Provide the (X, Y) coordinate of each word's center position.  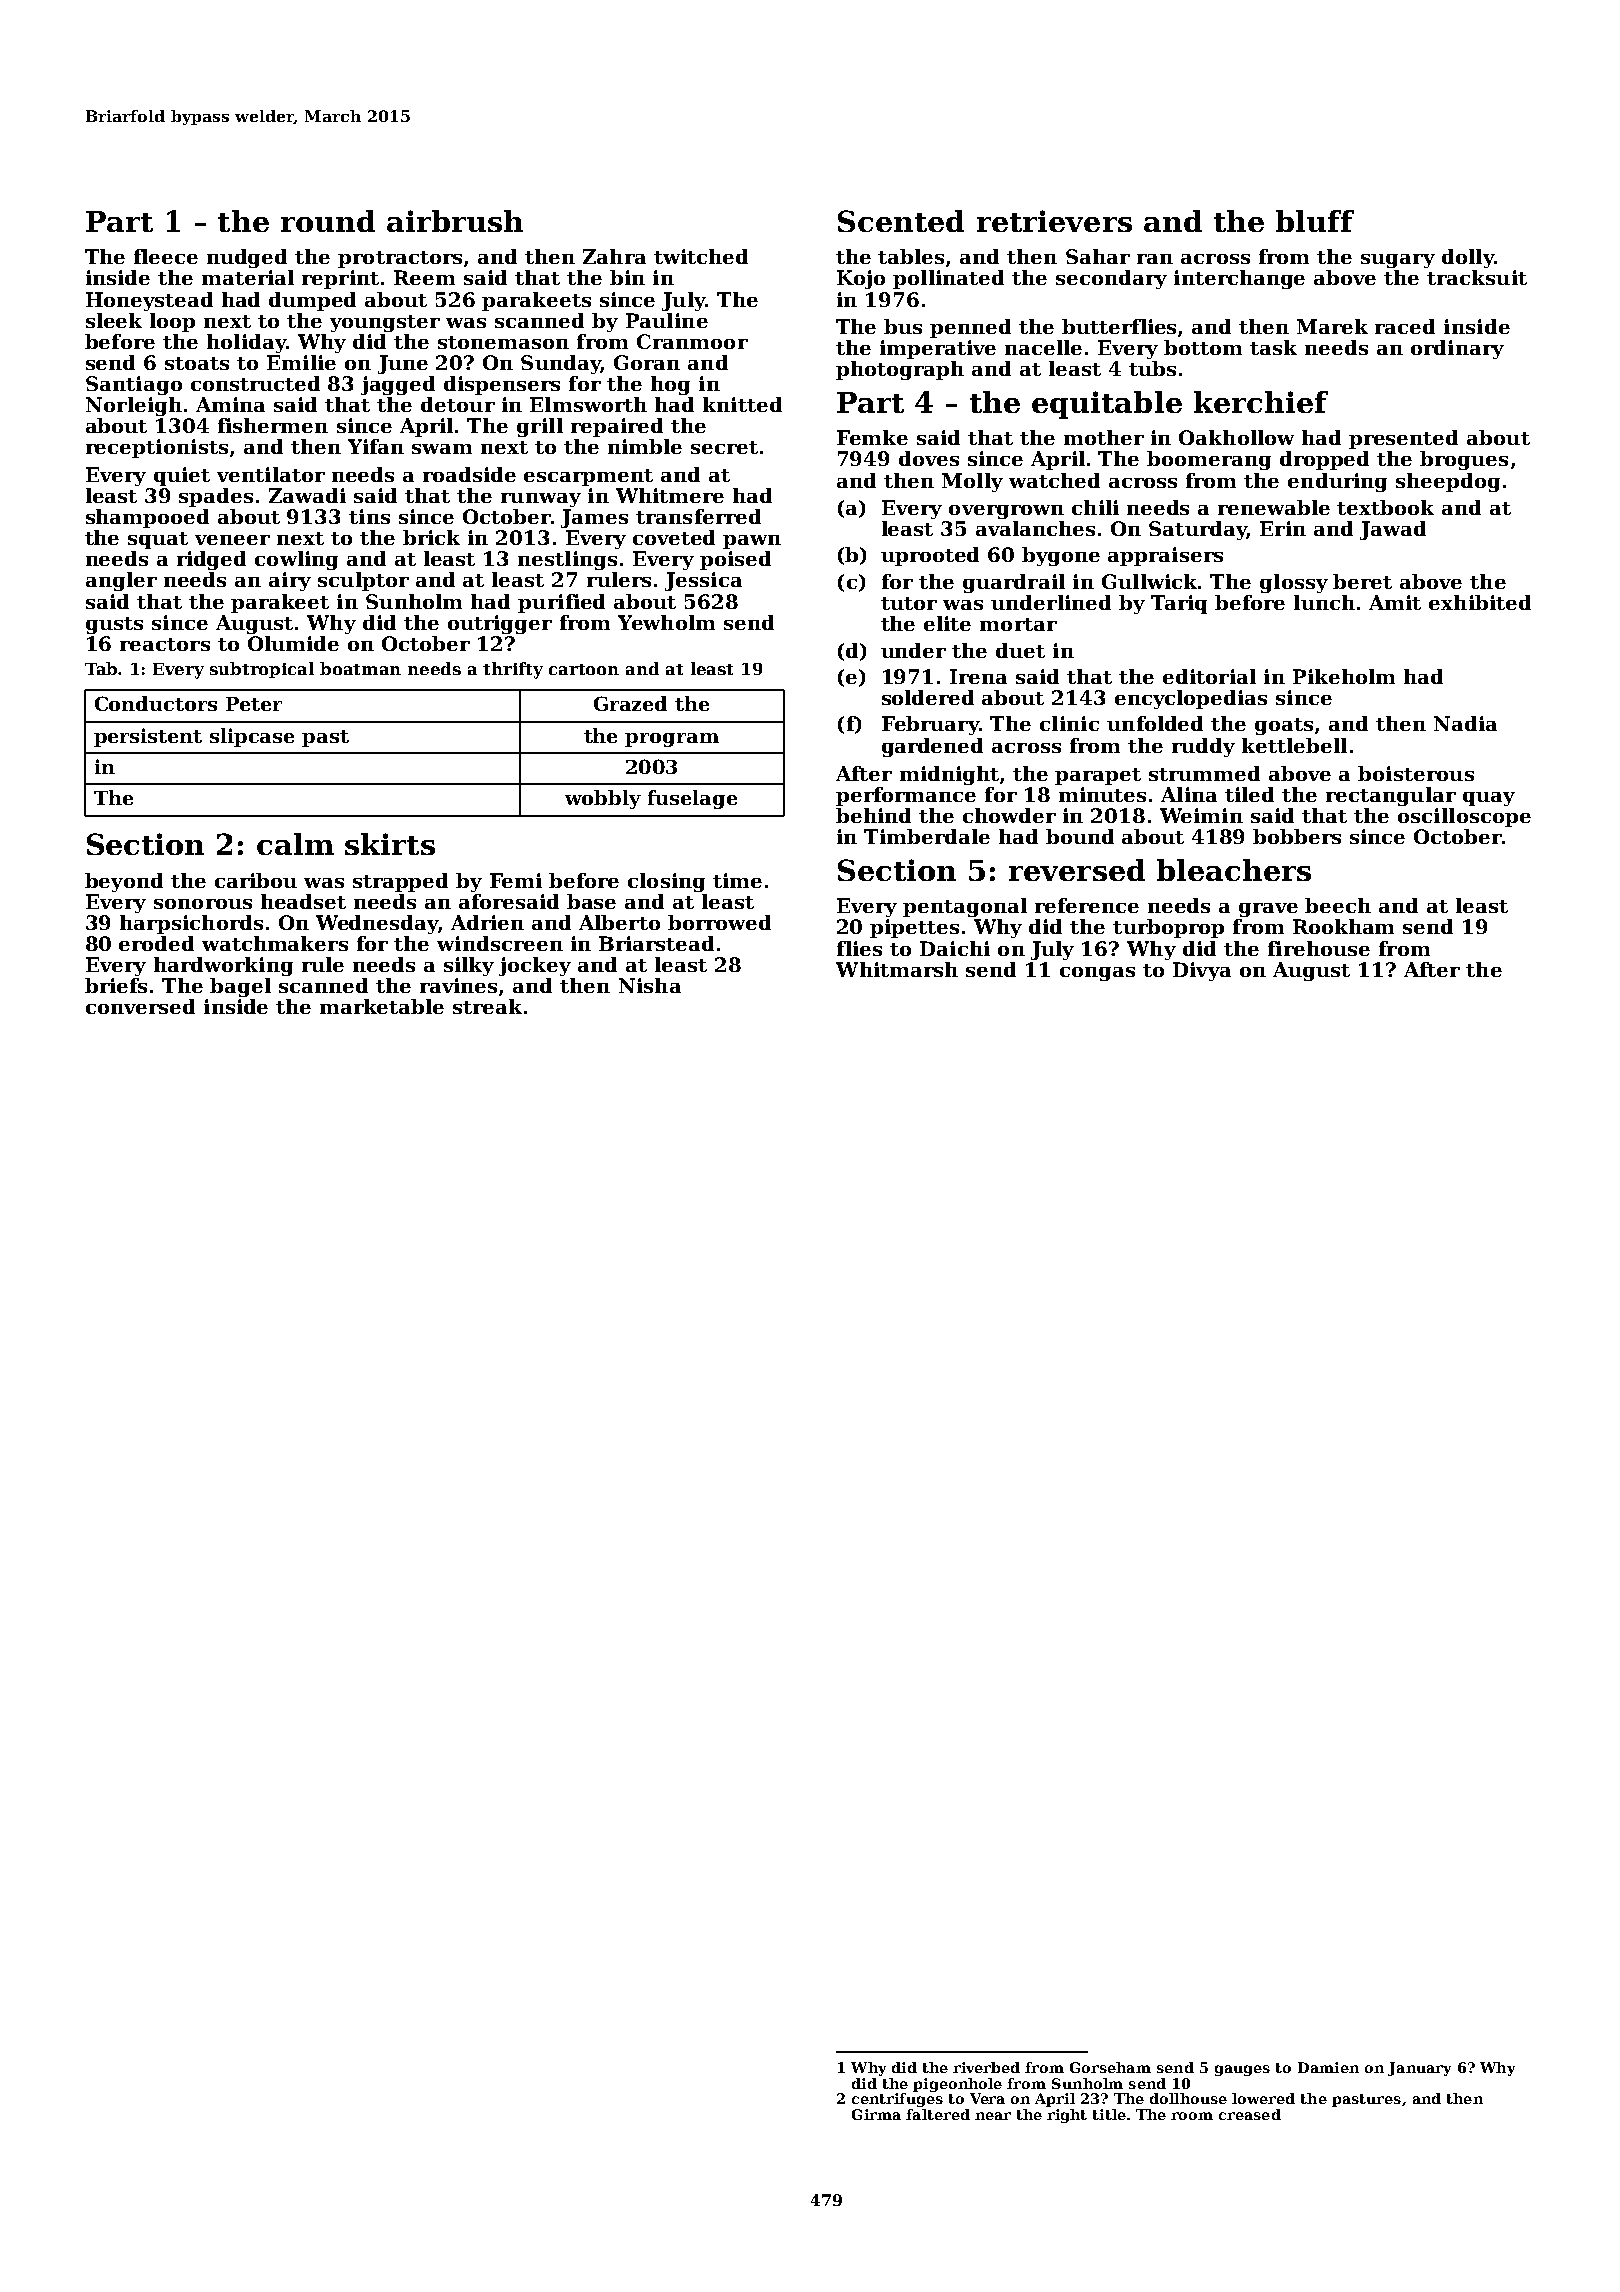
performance (906, 796)
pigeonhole (957, 2085)
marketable (382, 1006)
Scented (901, 221)
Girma (876, 2114)
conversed (140, 1006)
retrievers (1054, 221)
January (1419, 2069)
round (328, 221)
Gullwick (1149, 581)
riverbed (986, 2067)
